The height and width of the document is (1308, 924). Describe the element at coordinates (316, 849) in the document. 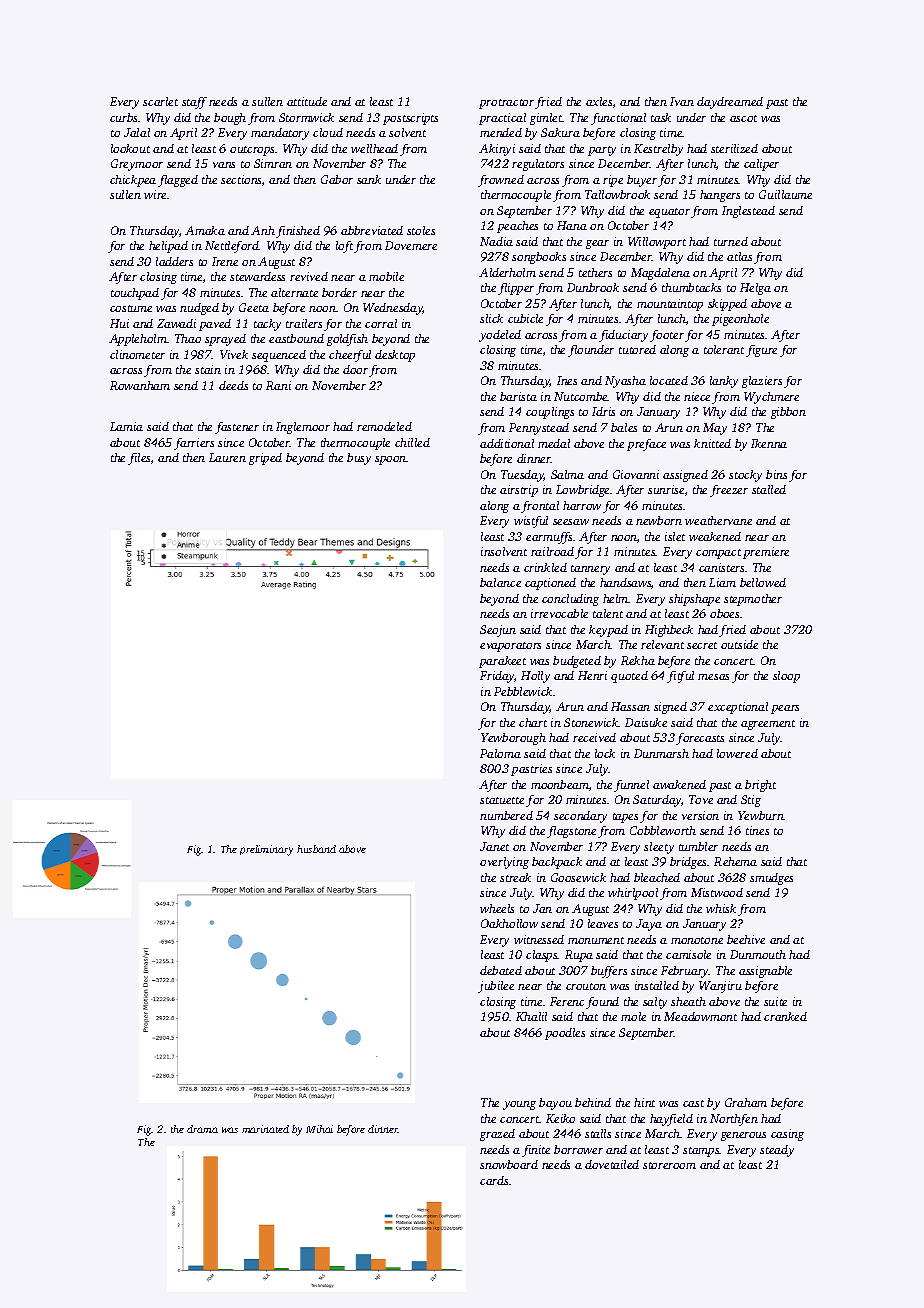

I see `husband` at that location.
